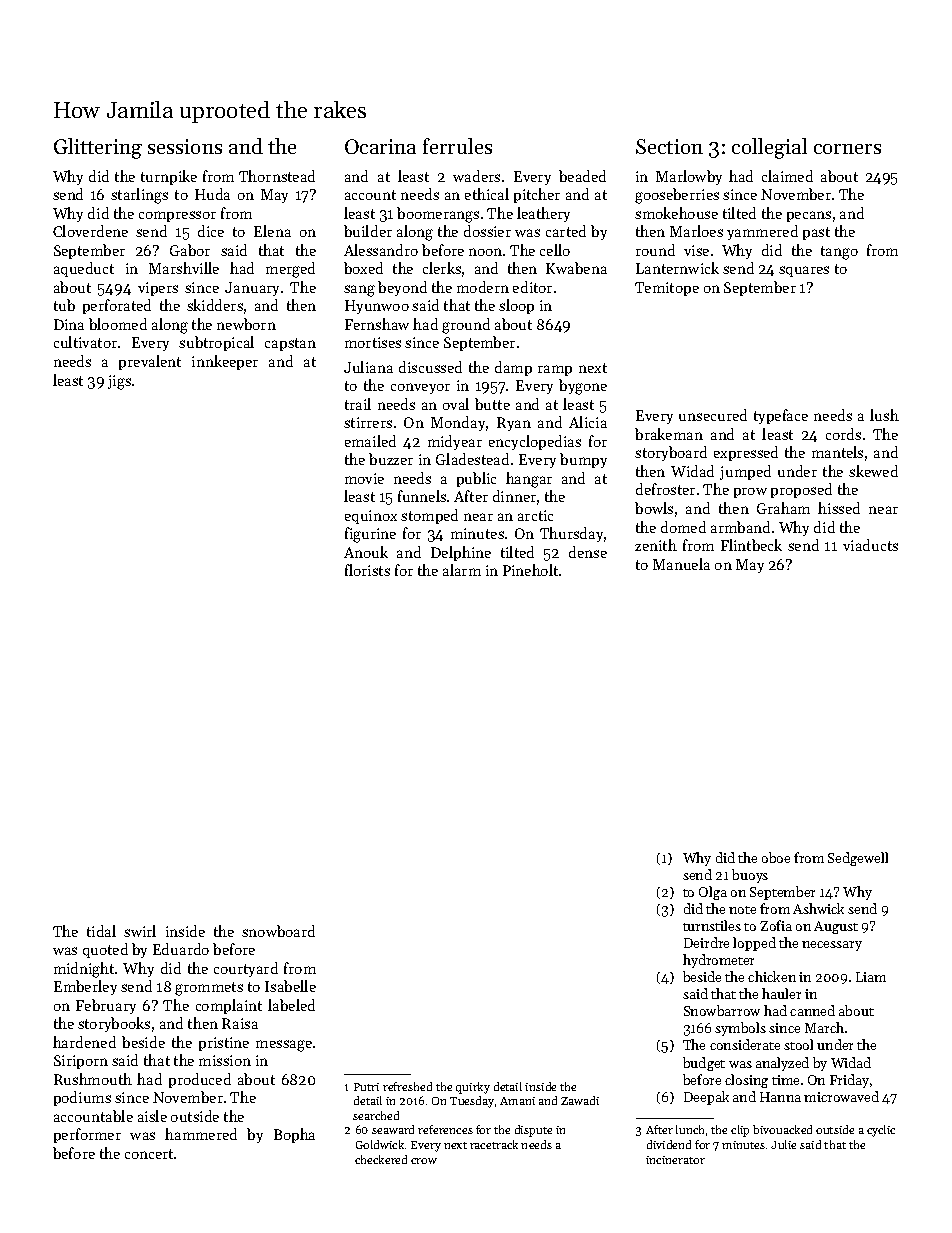  I want to click on waders, so click(476, 176).
